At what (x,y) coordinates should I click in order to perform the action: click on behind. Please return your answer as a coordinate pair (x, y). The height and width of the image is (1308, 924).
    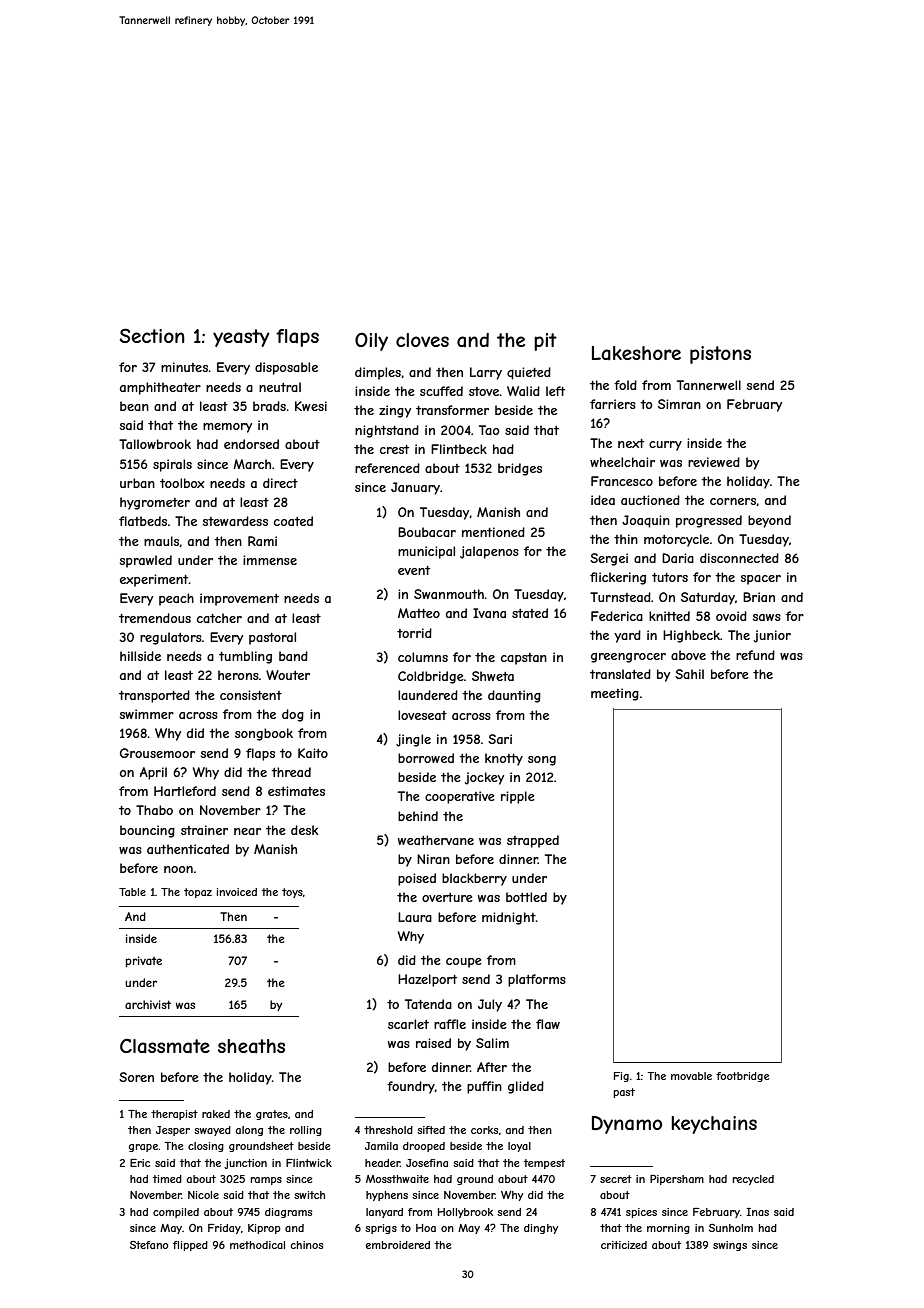
    Looking at the image, I should click on (418, 816).
